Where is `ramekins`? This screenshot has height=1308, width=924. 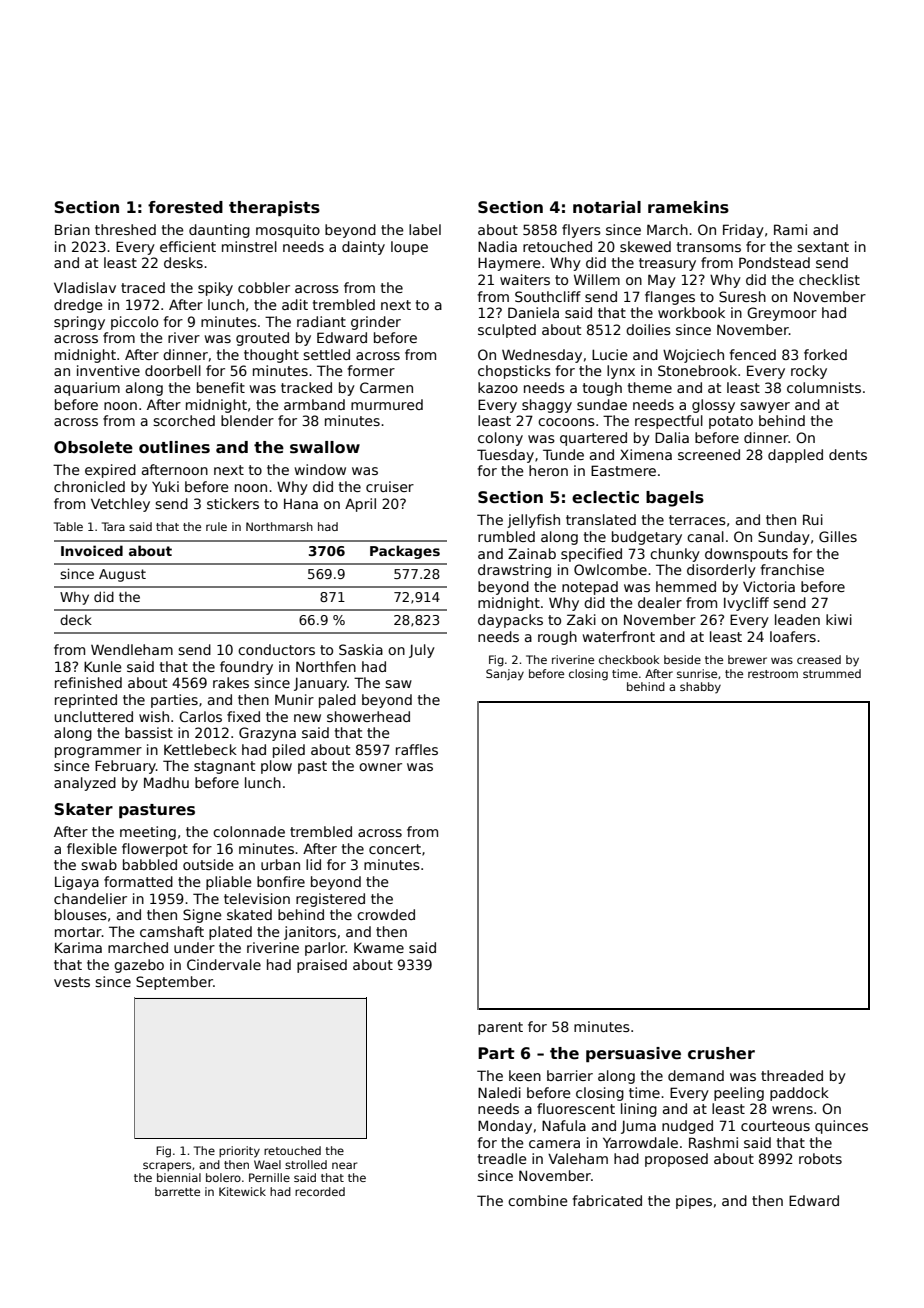
ramekins is located at coordinates (688, 207).
